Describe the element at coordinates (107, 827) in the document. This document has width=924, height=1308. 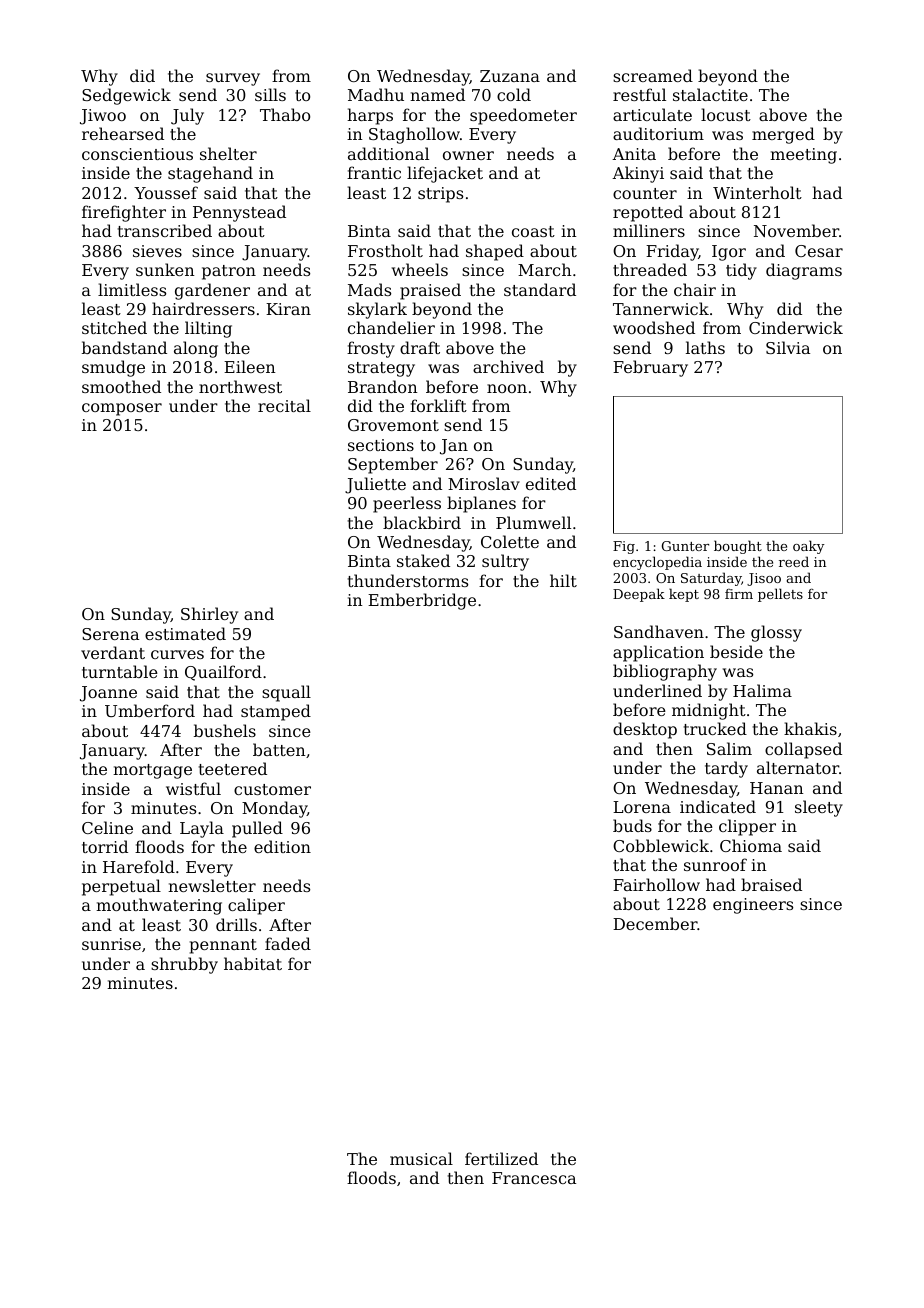
I see `Celine` at that location.
